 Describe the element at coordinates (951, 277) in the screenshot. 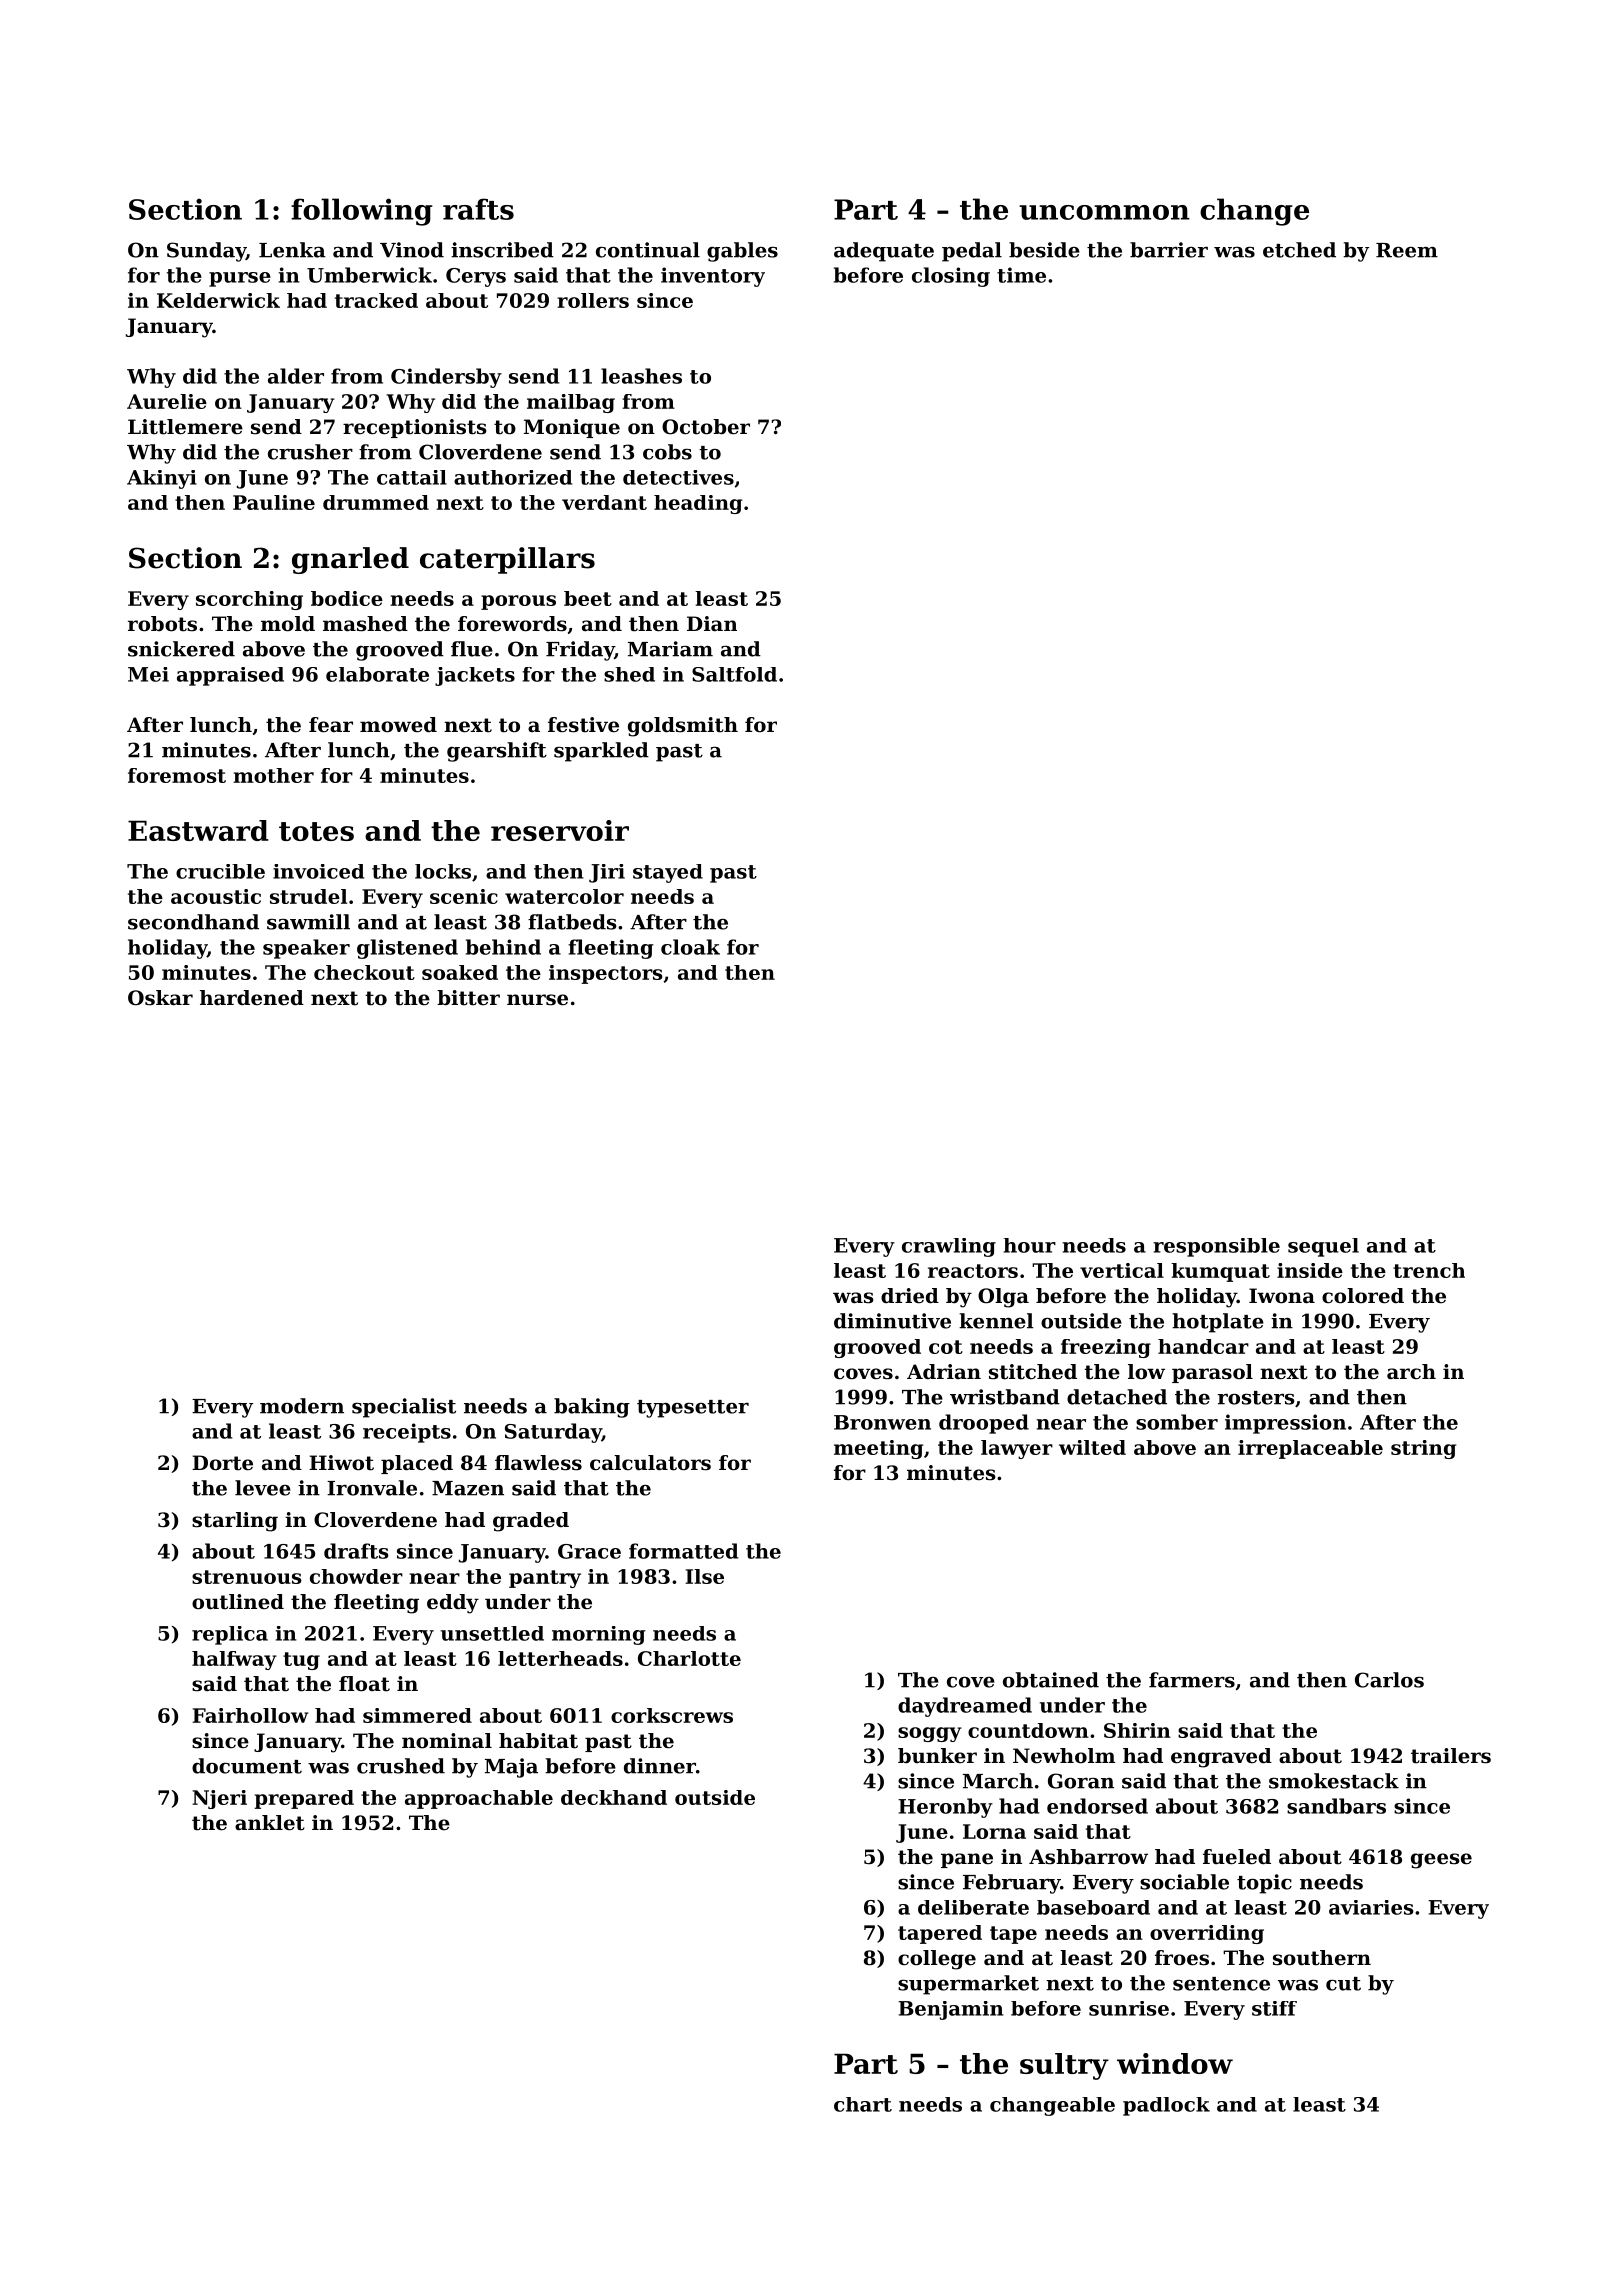

I see `closing` at that location.
